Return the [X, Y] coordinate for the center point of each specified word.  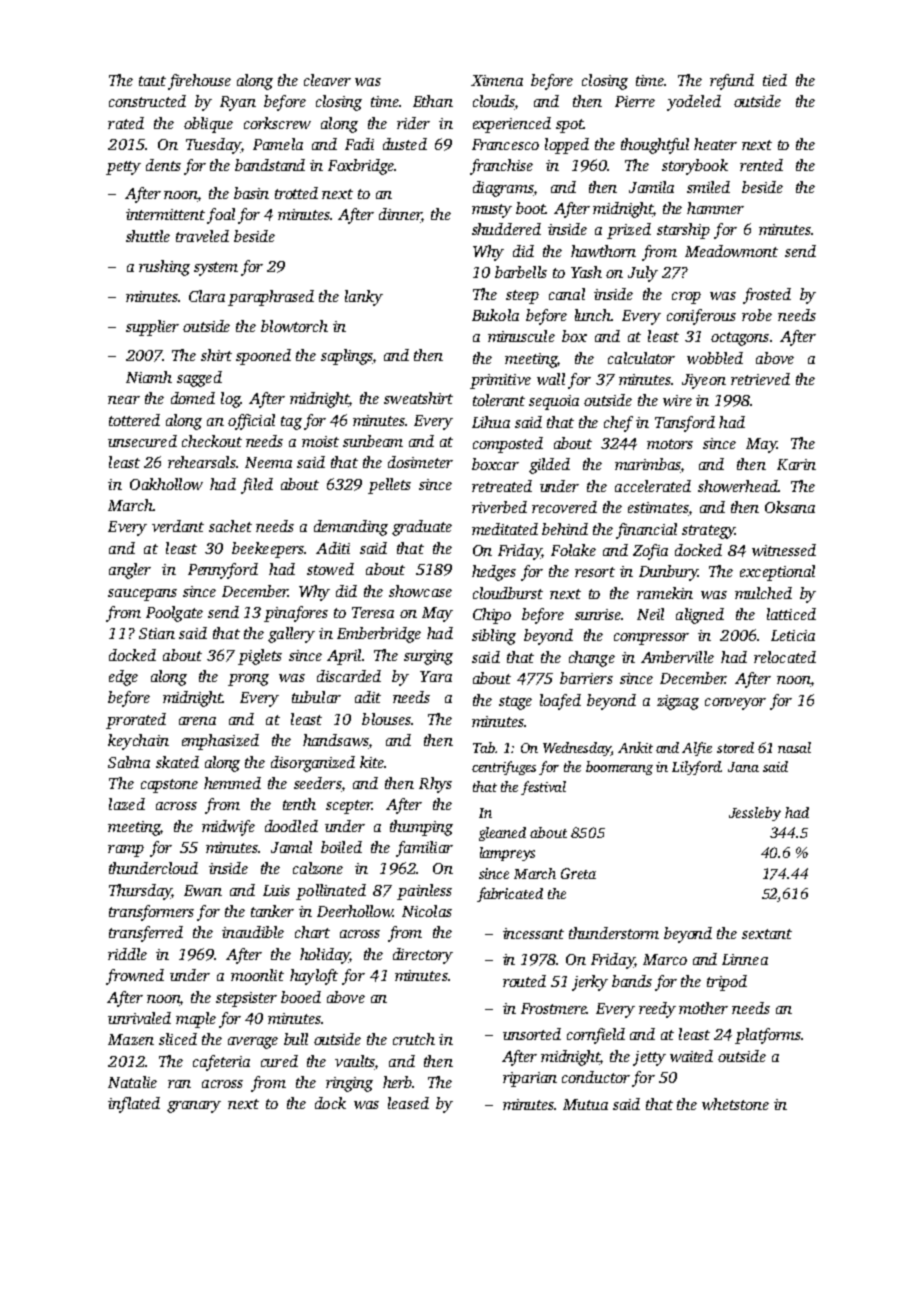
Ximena [497, 80]
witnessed [784, 550]
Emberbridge [379, 635]
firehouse [199, 82]
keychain [138, 742]
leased [408, 1103]
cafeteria [221, 1063]
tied [775, 80]
